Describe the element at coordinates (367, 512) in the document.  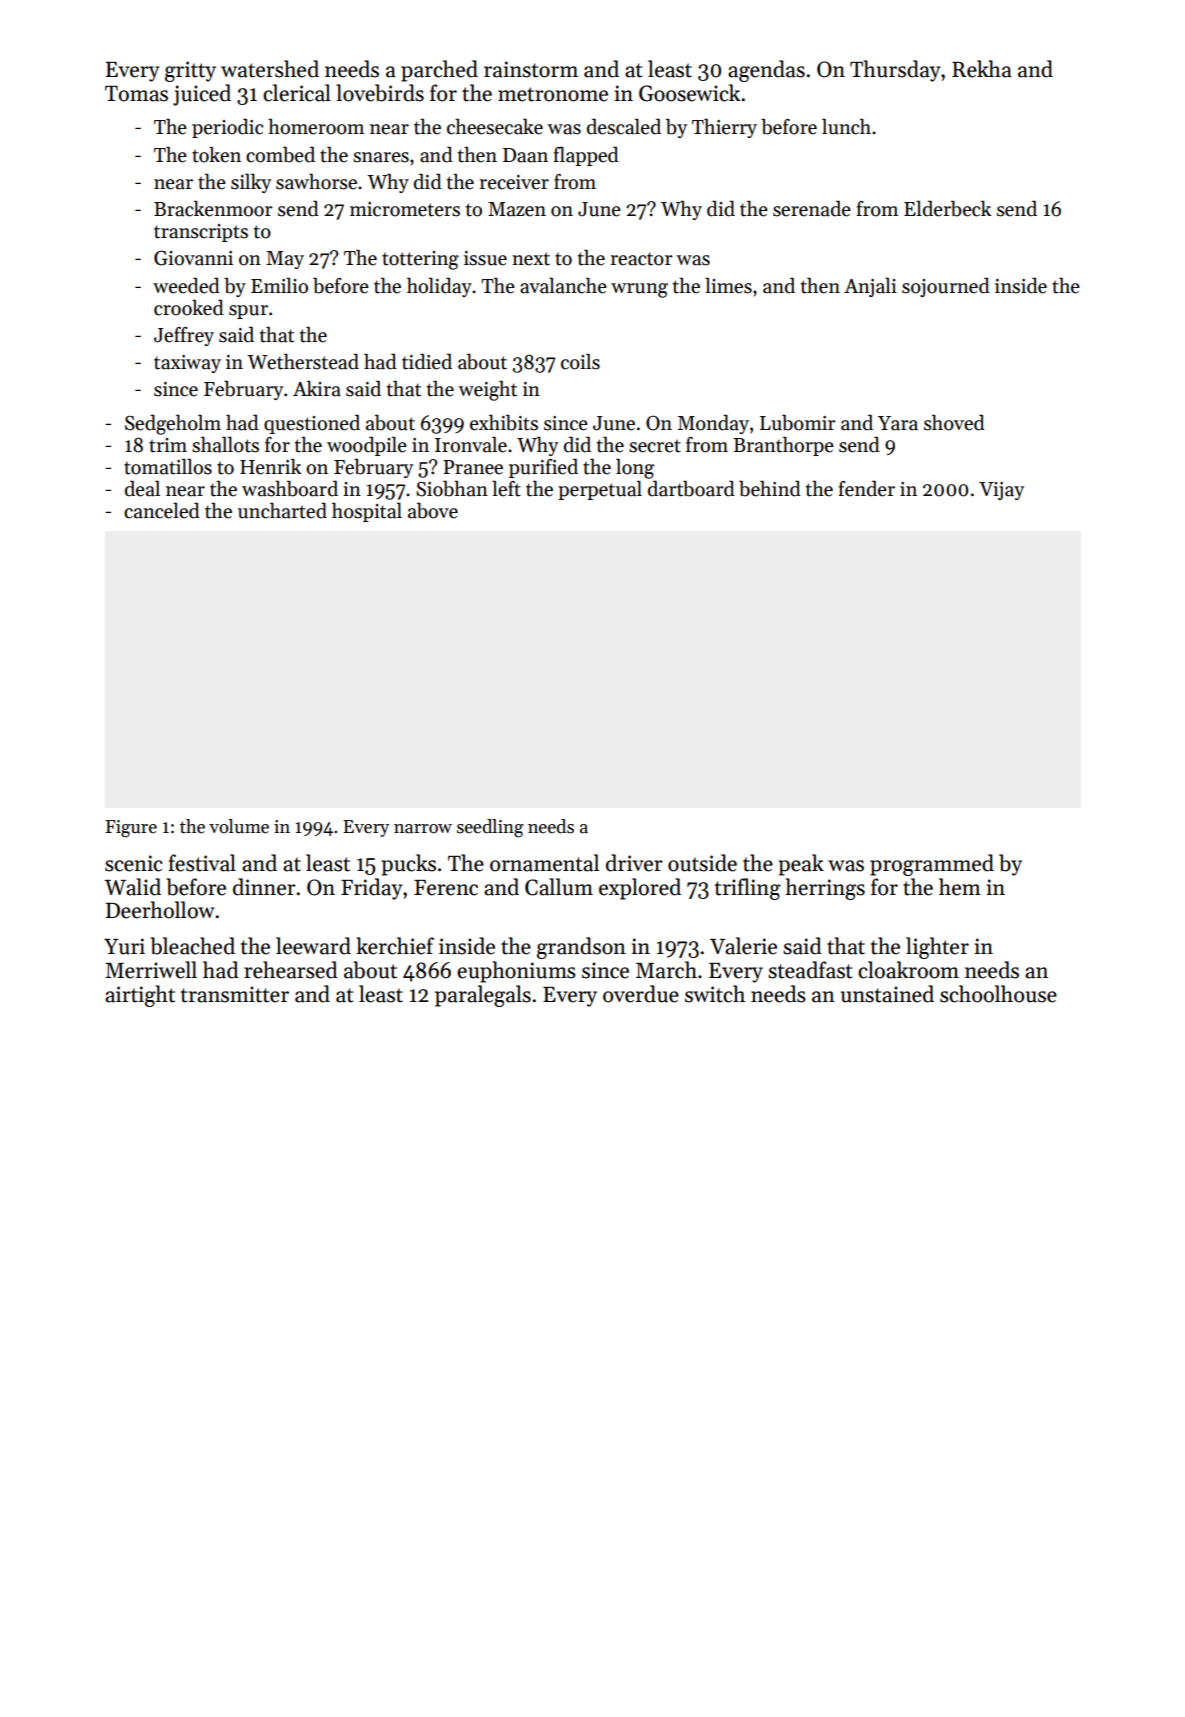
I see `hospital` at that location.
